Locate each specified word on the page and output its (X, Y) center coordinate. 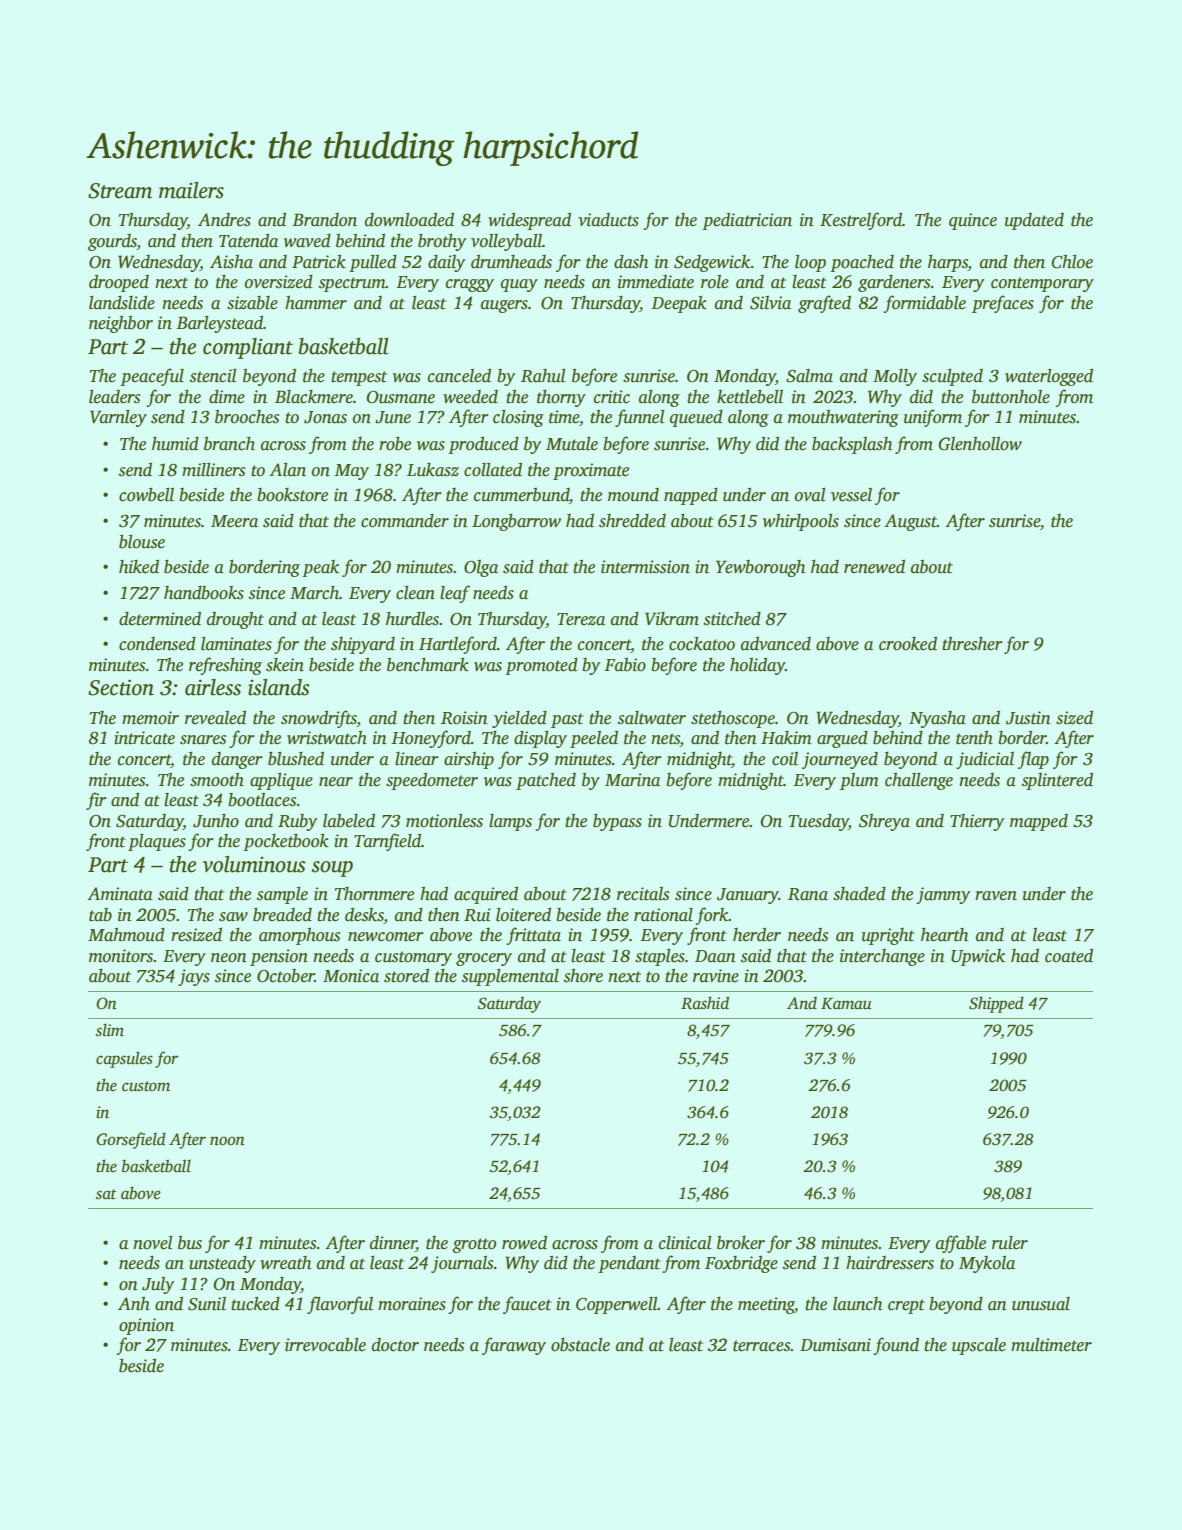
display (540, 739)
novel (153, 1243)
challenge (919, 781)
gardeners (894, 283)
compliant (248, 348)
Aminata (120, 894)
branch (229, 444)
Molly (895, 377)
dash (631, 262)
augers (504, 306)
